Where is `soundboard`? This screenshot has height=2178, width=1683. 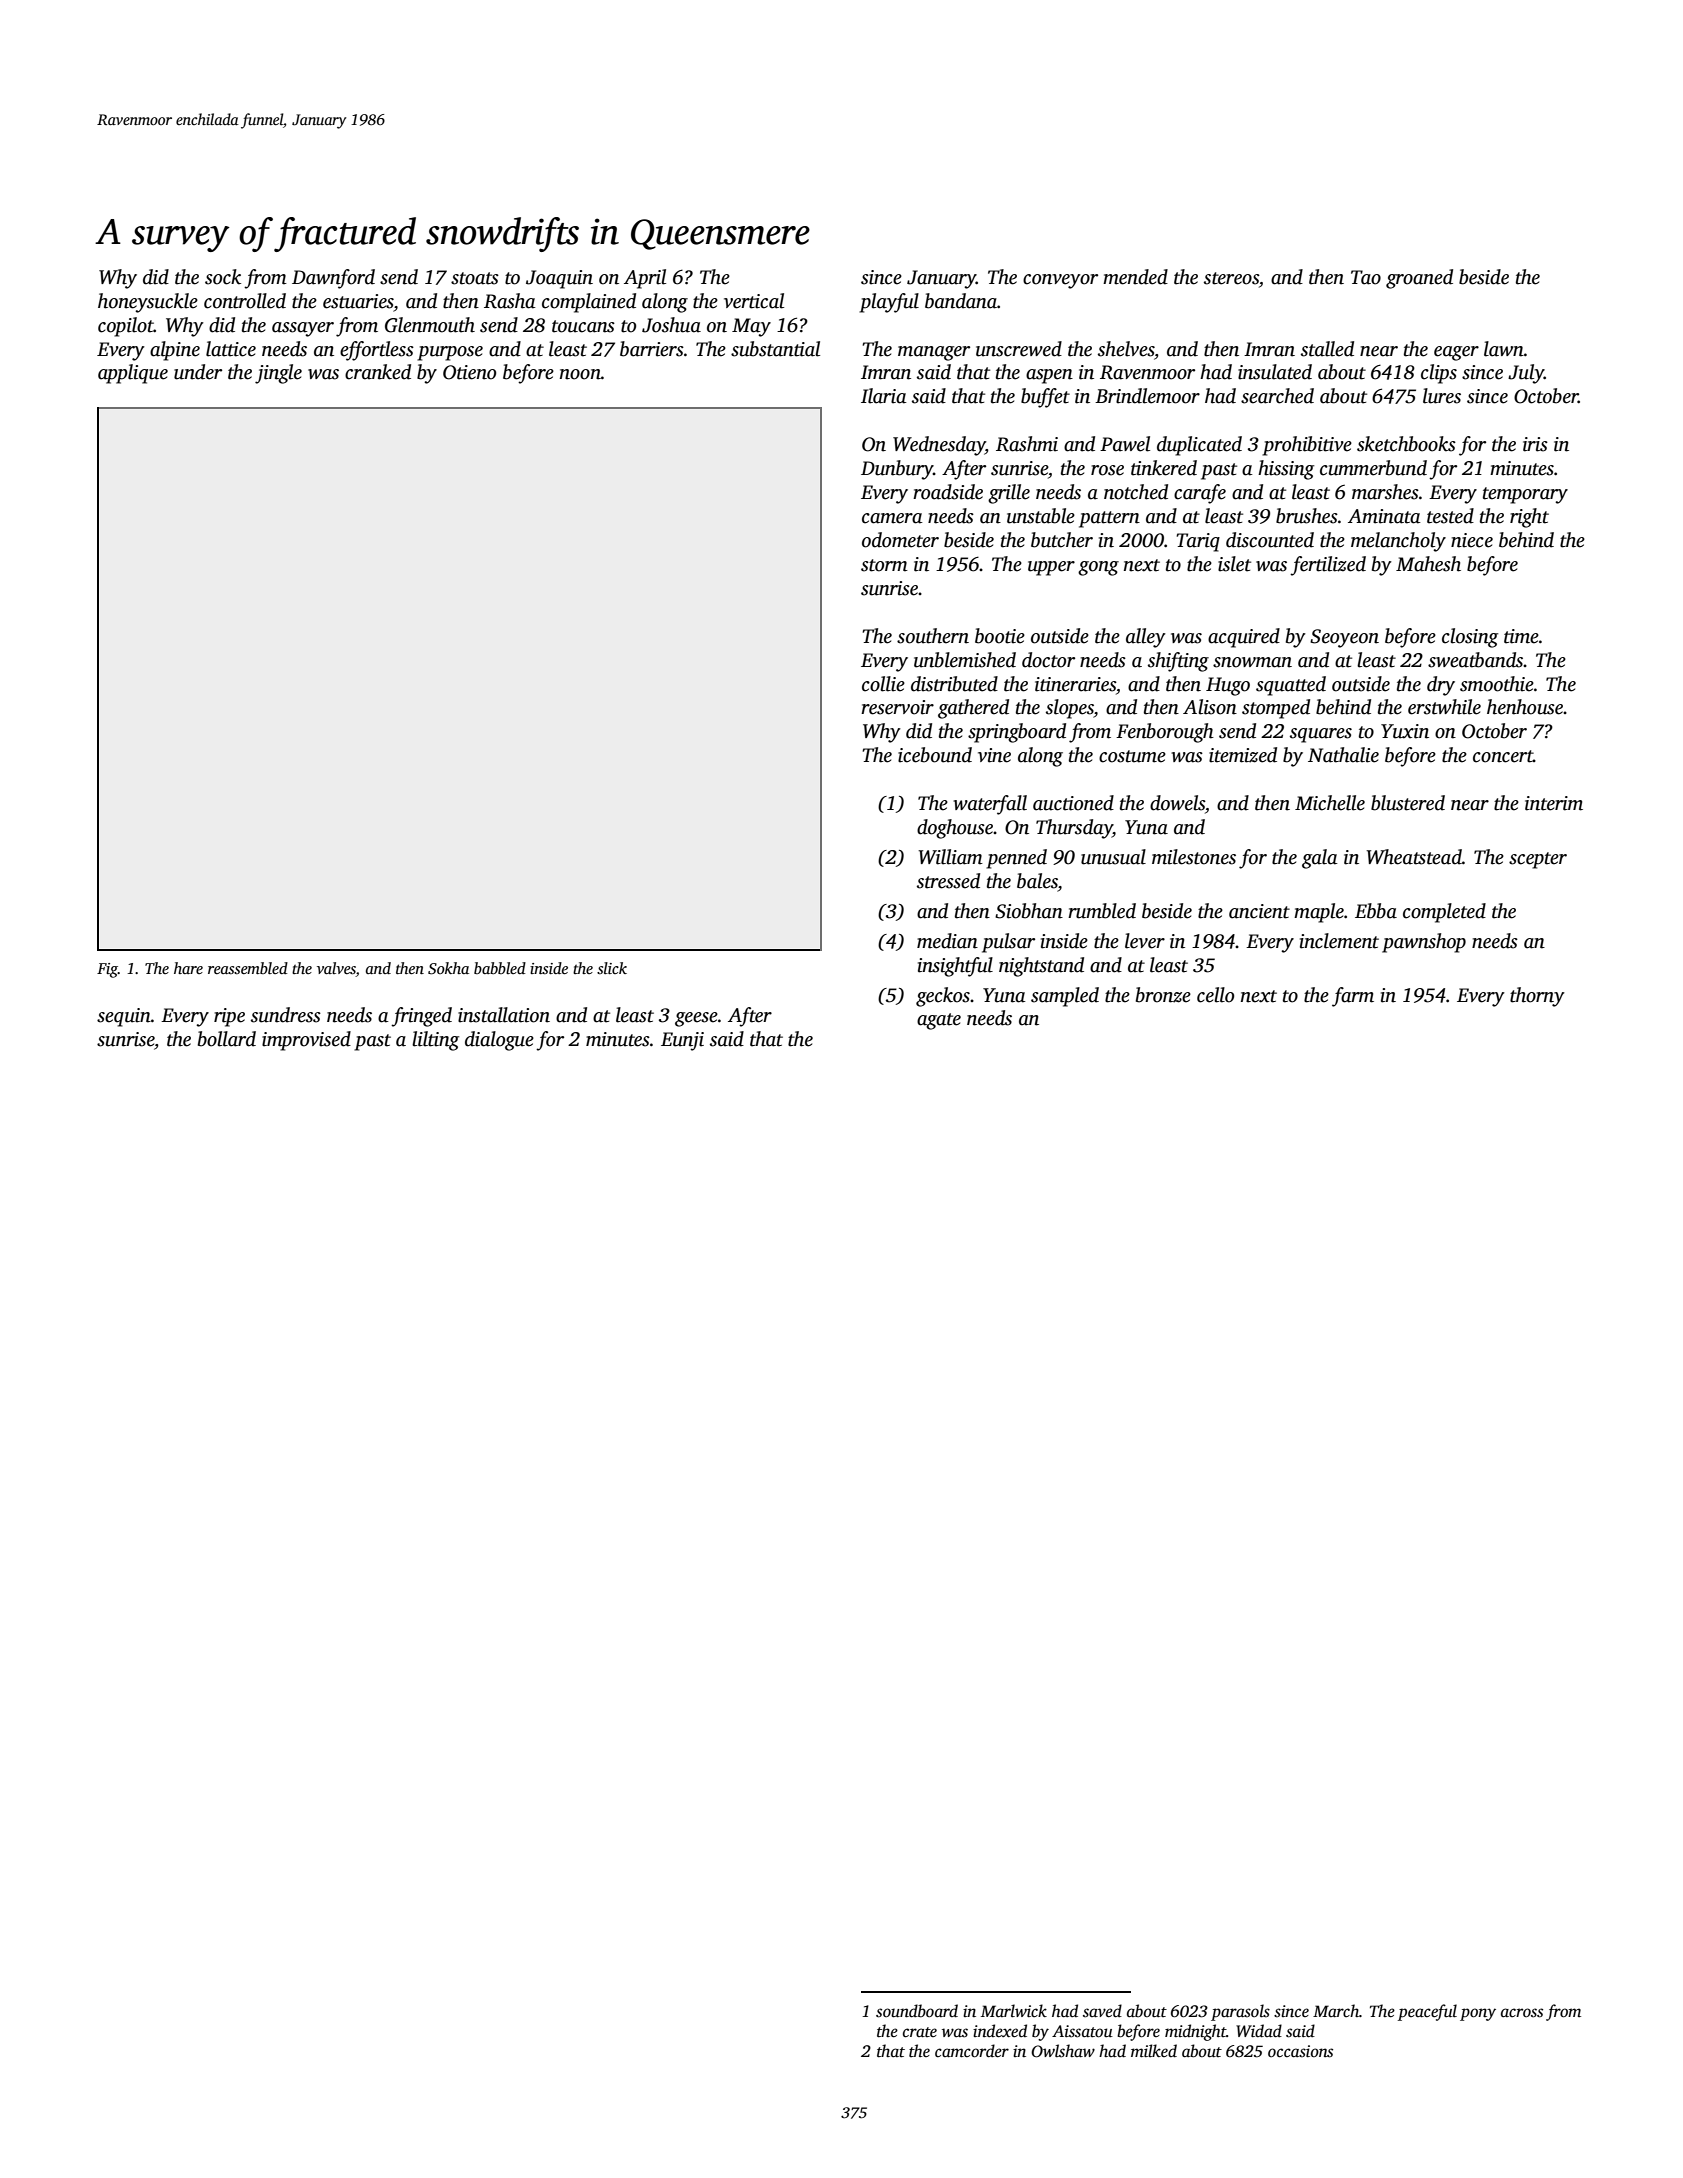
soundboard is located at coordinates (917, 2011).
